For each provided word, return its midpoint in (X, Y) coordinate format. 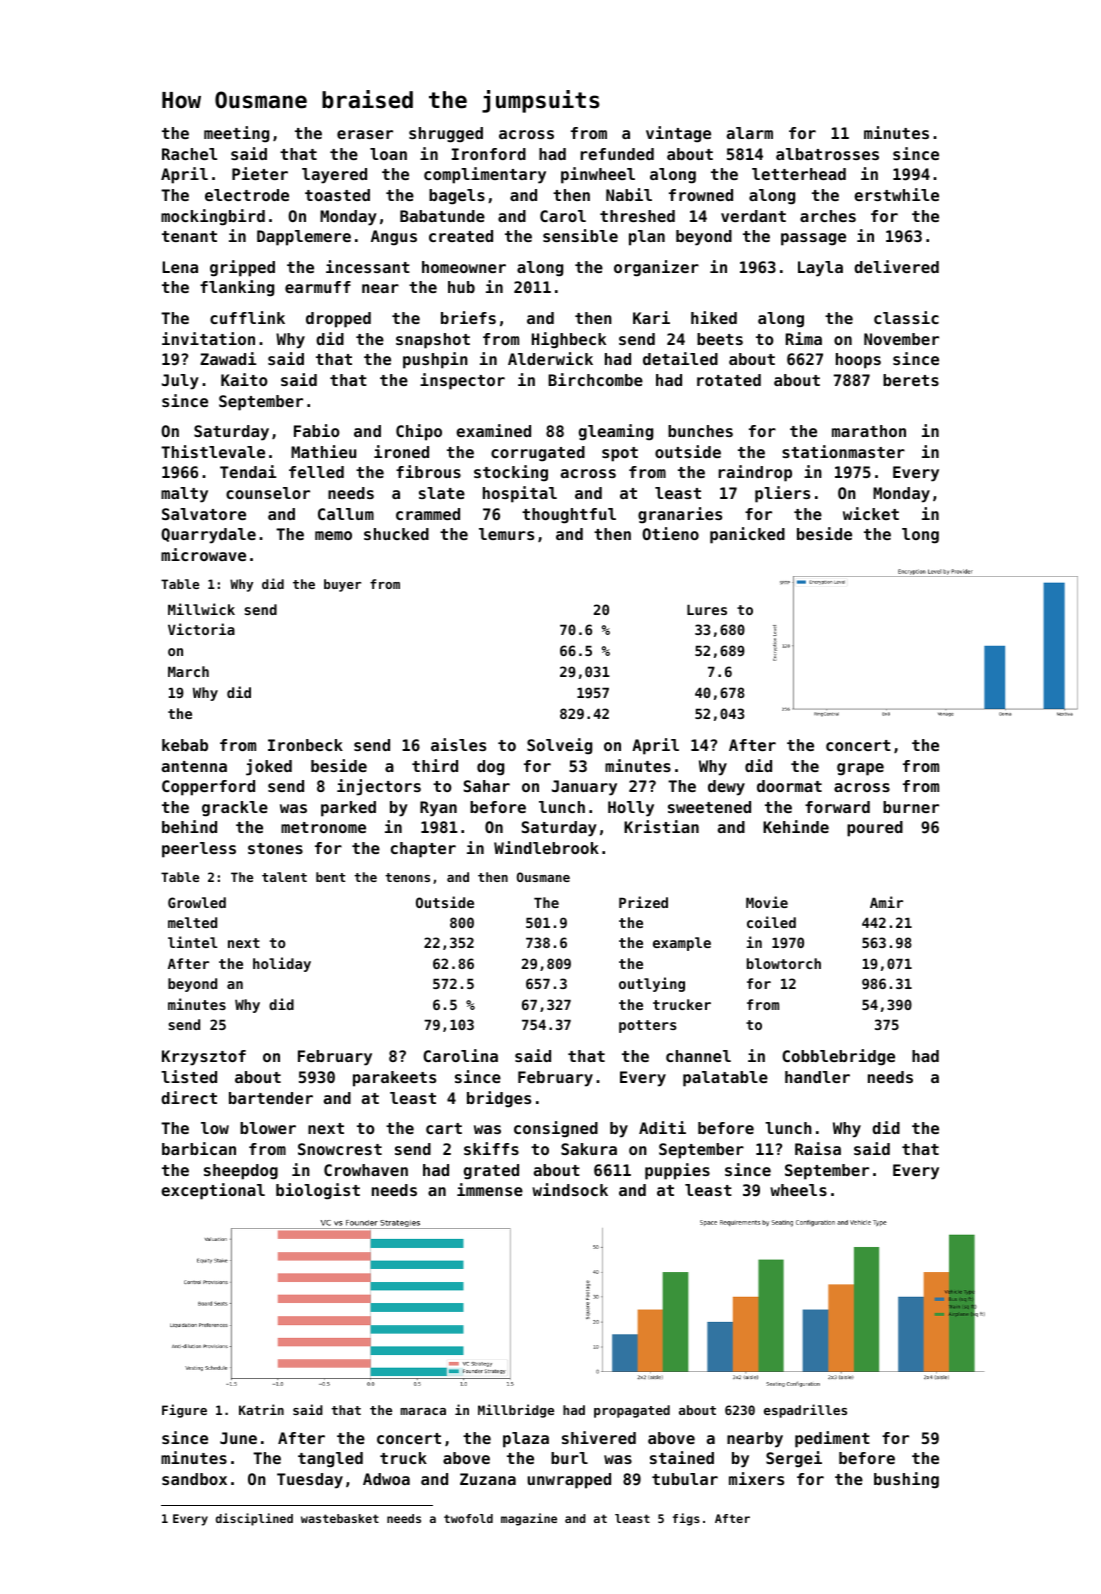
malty (184, 495)
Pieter (260, 173)
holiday (282, 964)
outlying (652, 984)
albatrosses (827, 154)
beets (720, 339)
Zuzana (488, 1479)
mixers (756, 1478)
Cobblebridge (838, 1057)
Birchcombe (595, 379)
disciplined (254, 1519)
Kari (651, 317)
